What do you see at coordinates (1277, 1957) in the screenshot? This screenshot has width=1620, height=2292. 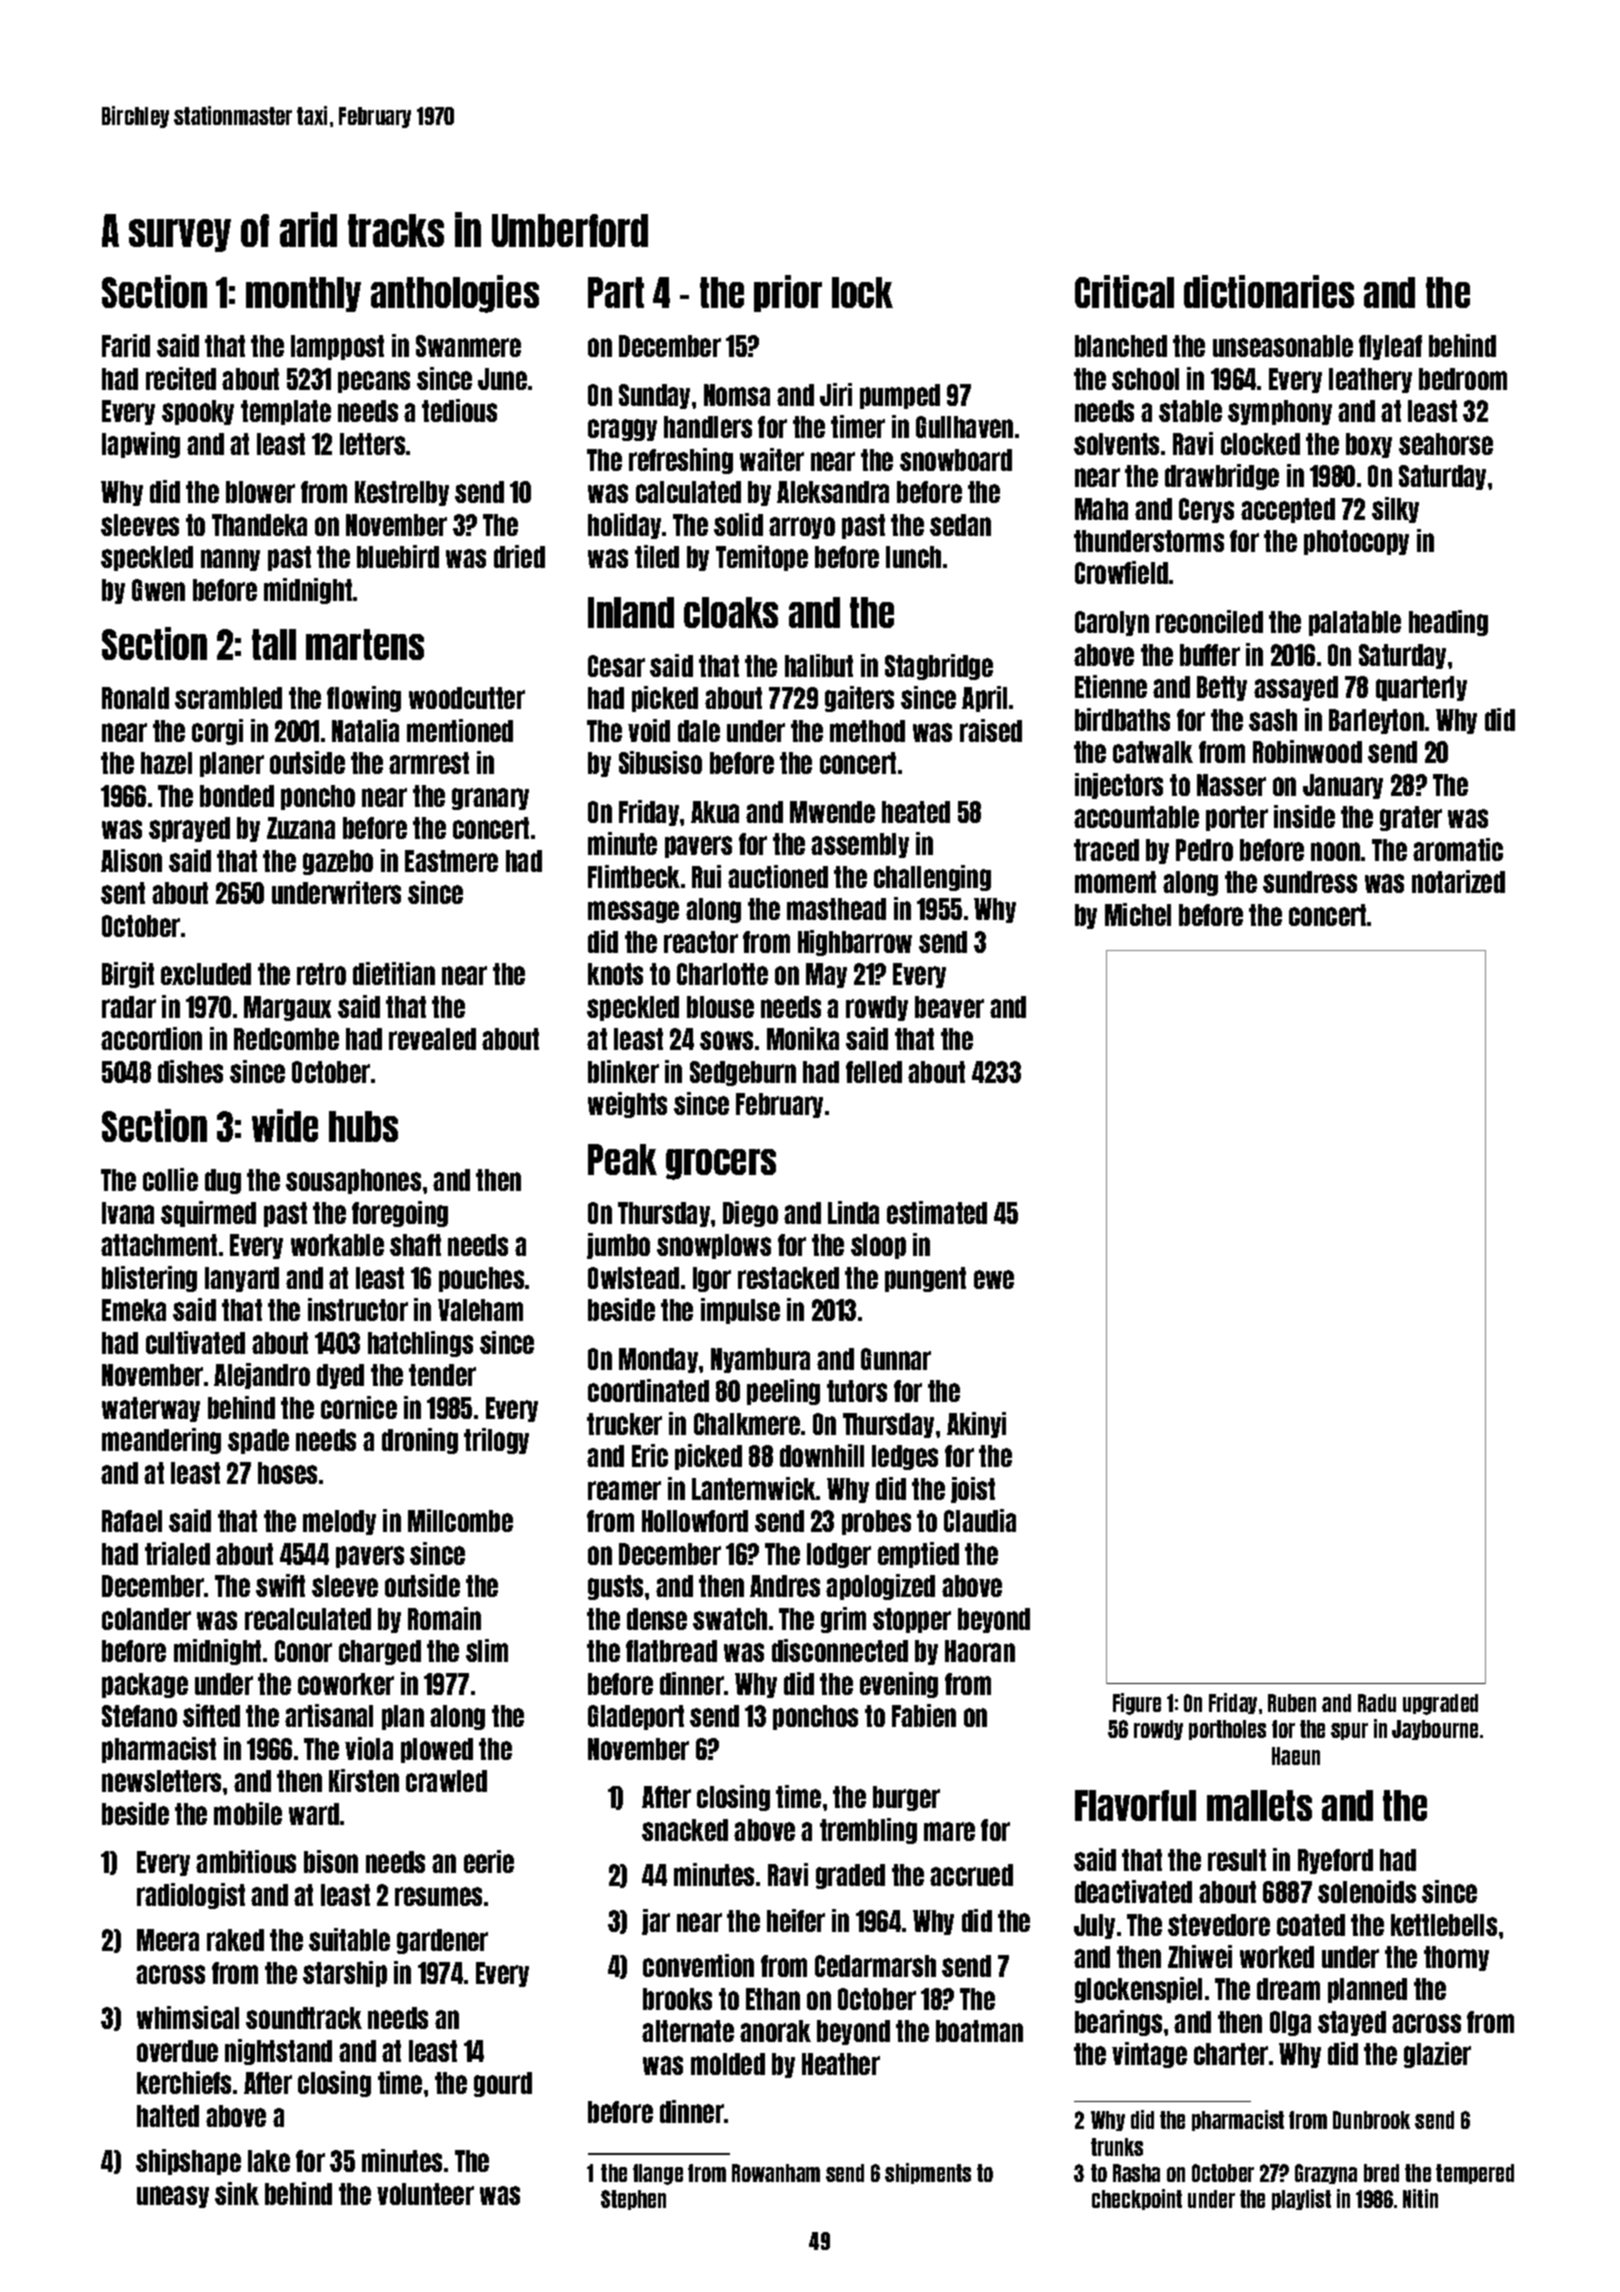 I see `worked` at bounding box center [1277, 1957].
